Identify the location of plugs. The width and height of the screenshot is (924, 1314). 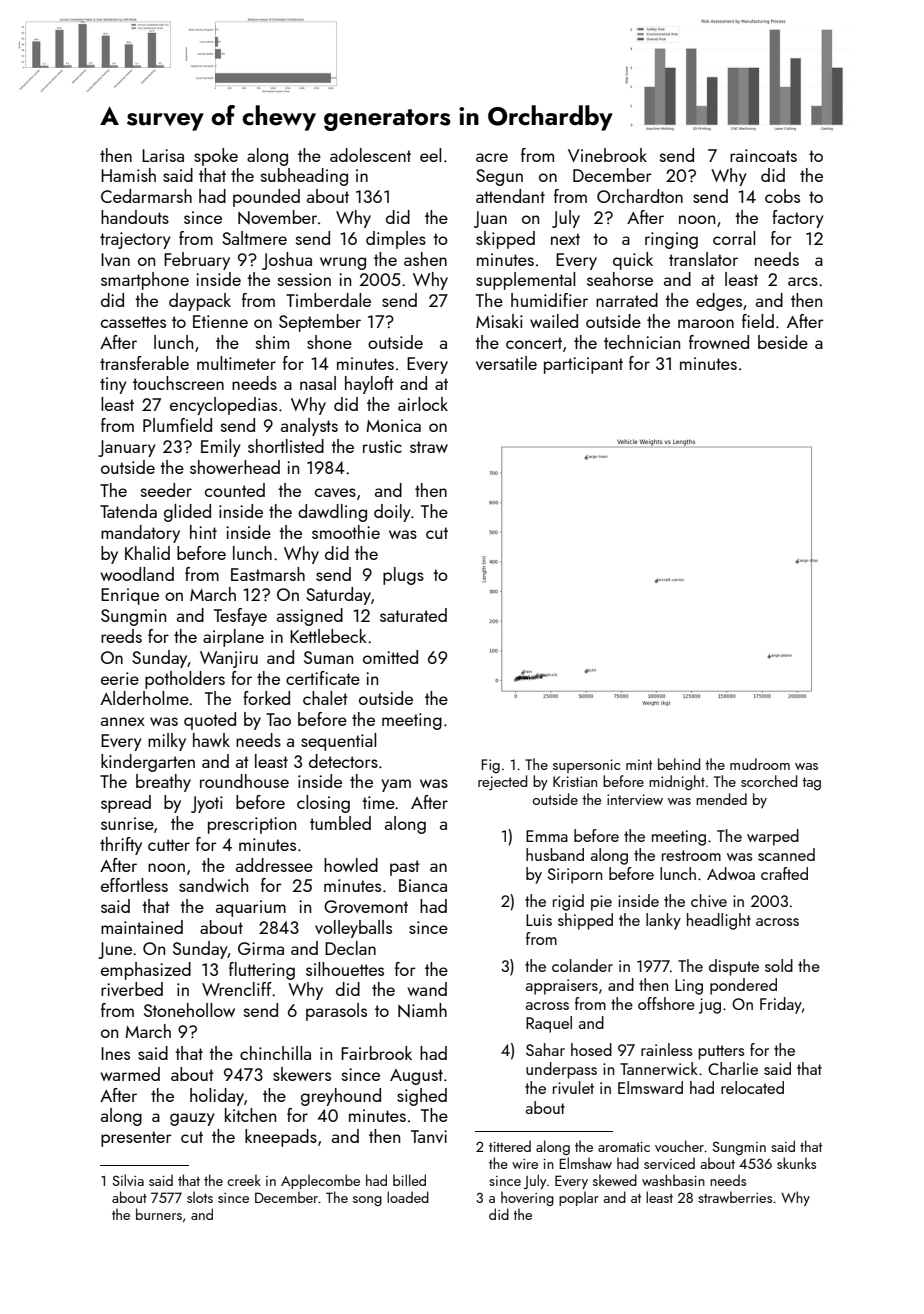
(403, 576).
